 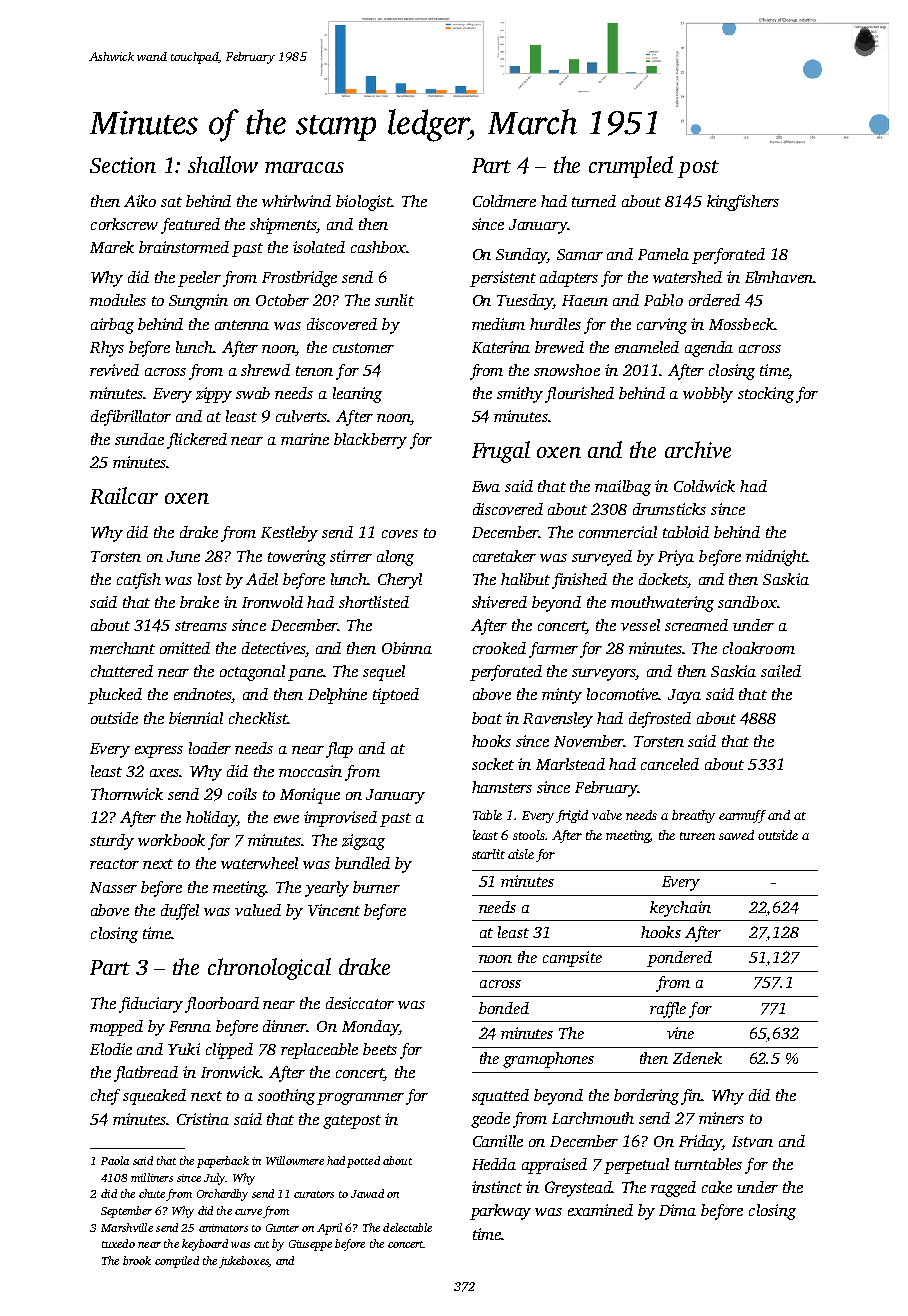 What do you see at coordinates (269, 969) in the document?
I see `chronological` at bounding box center [269, 969].
